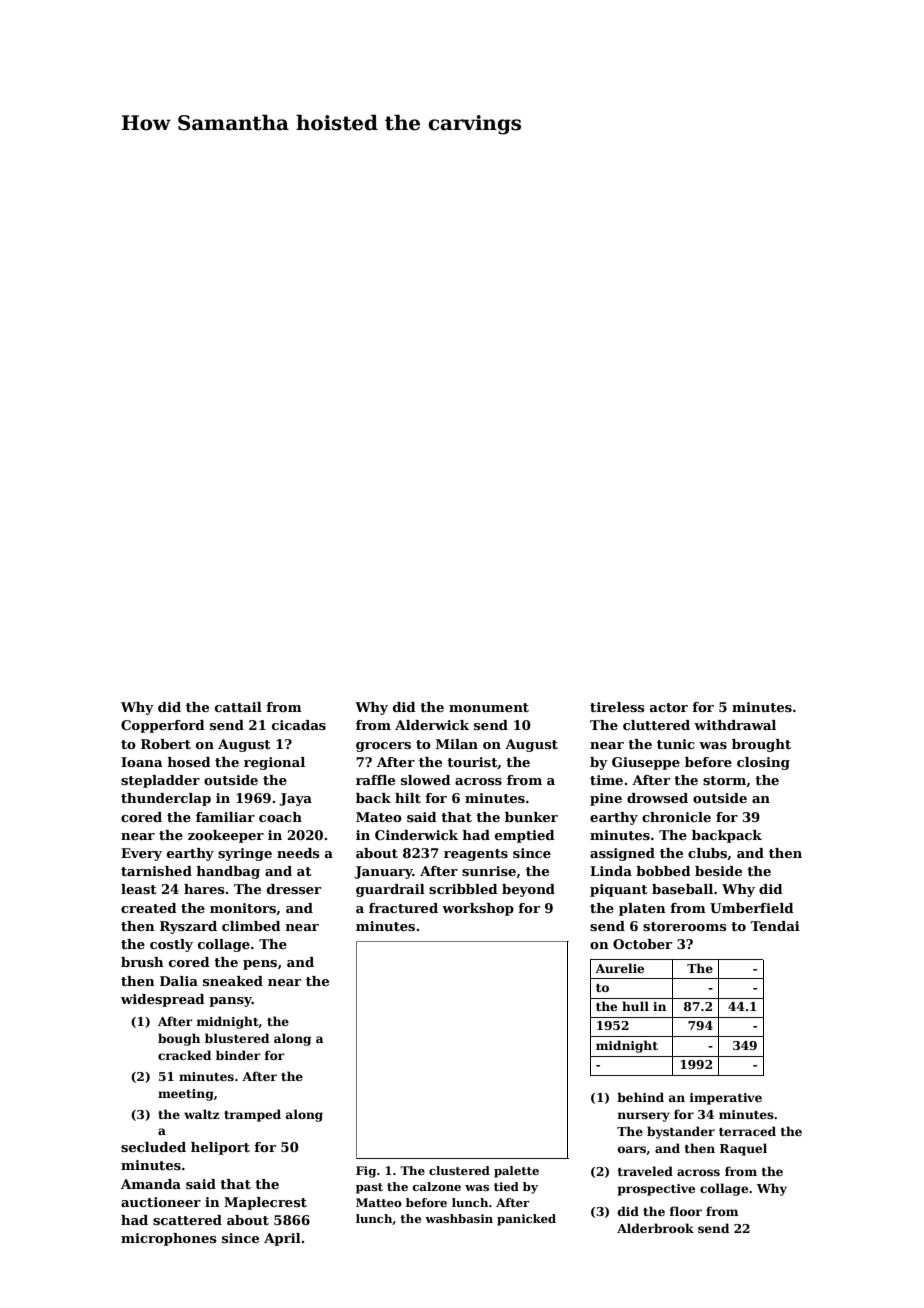 Image resolution: width=924 pixels, height=1308 pixels. I want to click on April, so click(282, 1239).
